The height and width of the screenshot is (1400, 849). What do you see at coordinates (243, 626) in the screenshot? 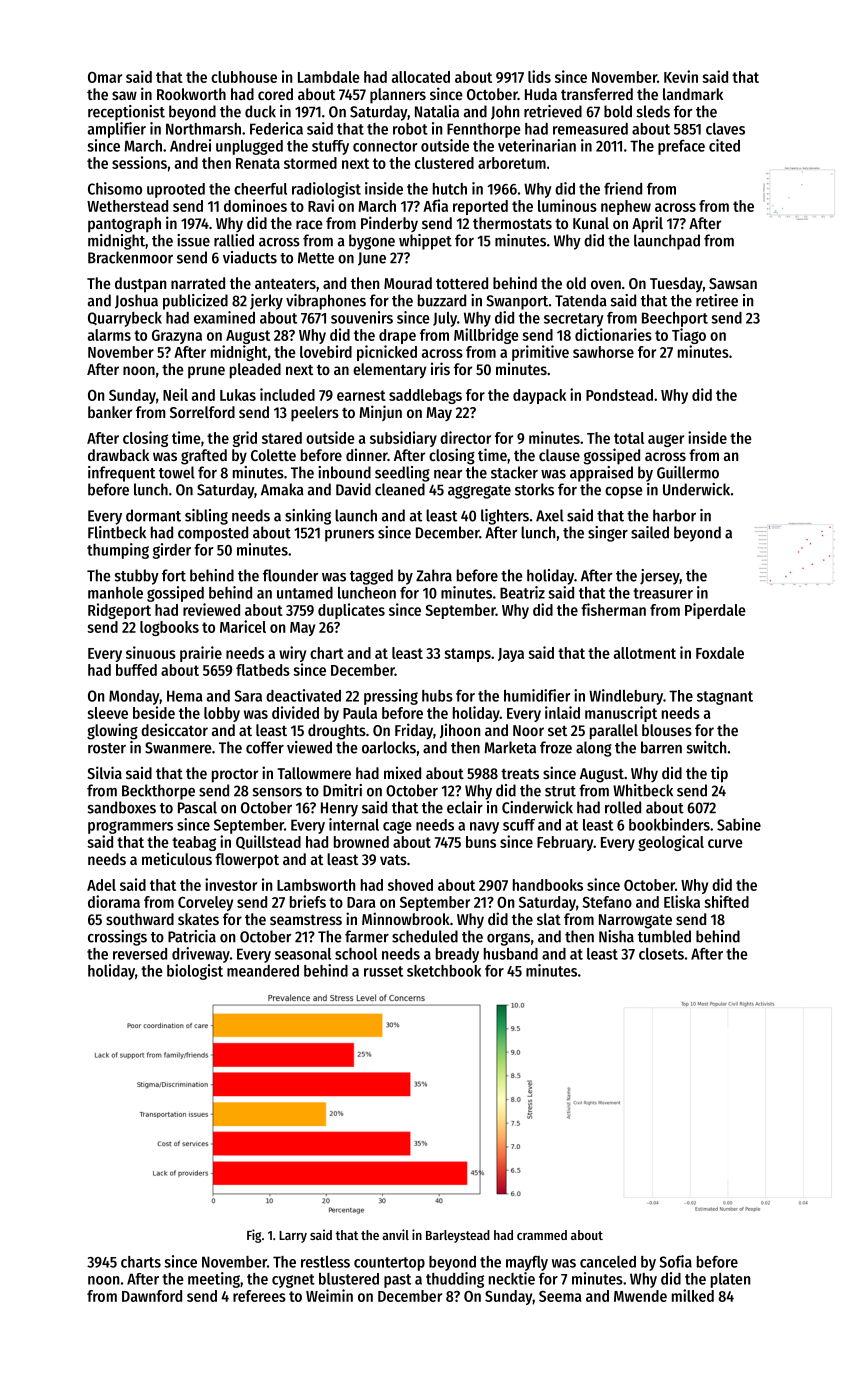
I see `Maricel` at bounding box center [243, 626].
